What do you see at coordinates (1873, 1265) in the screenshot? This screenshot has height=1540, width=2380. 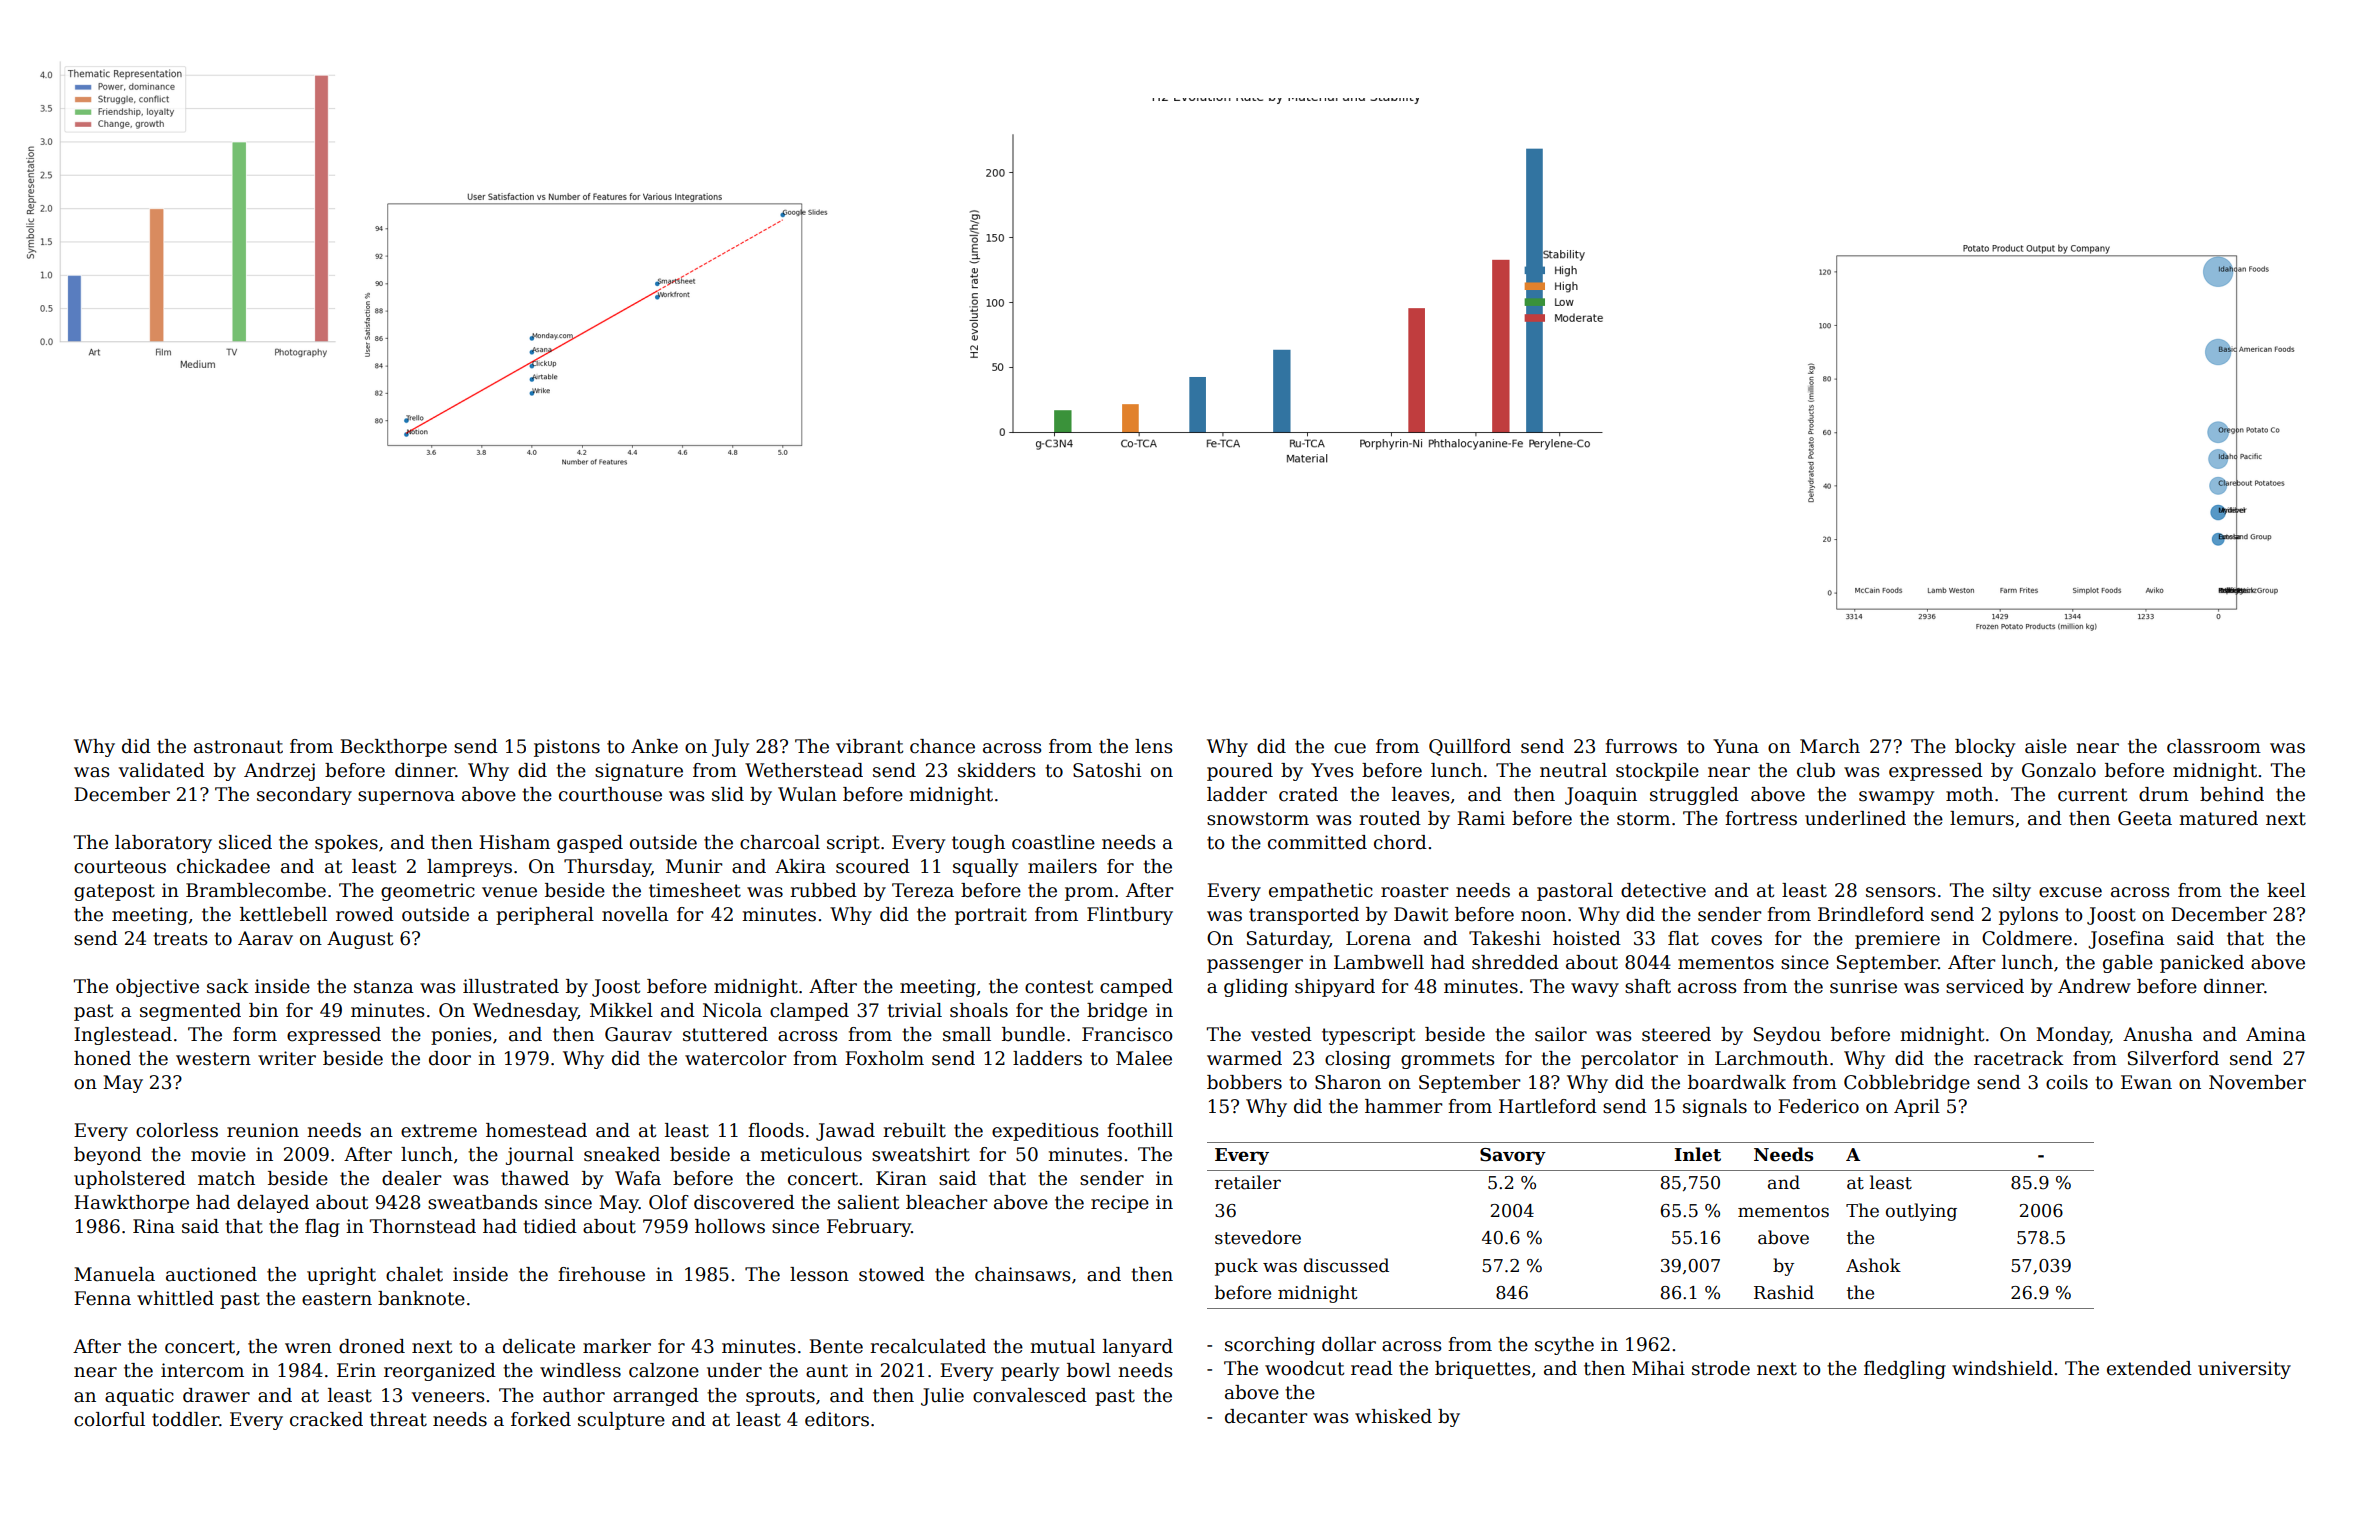 I see `Ashok` at bounding box center [1873, 1265].
